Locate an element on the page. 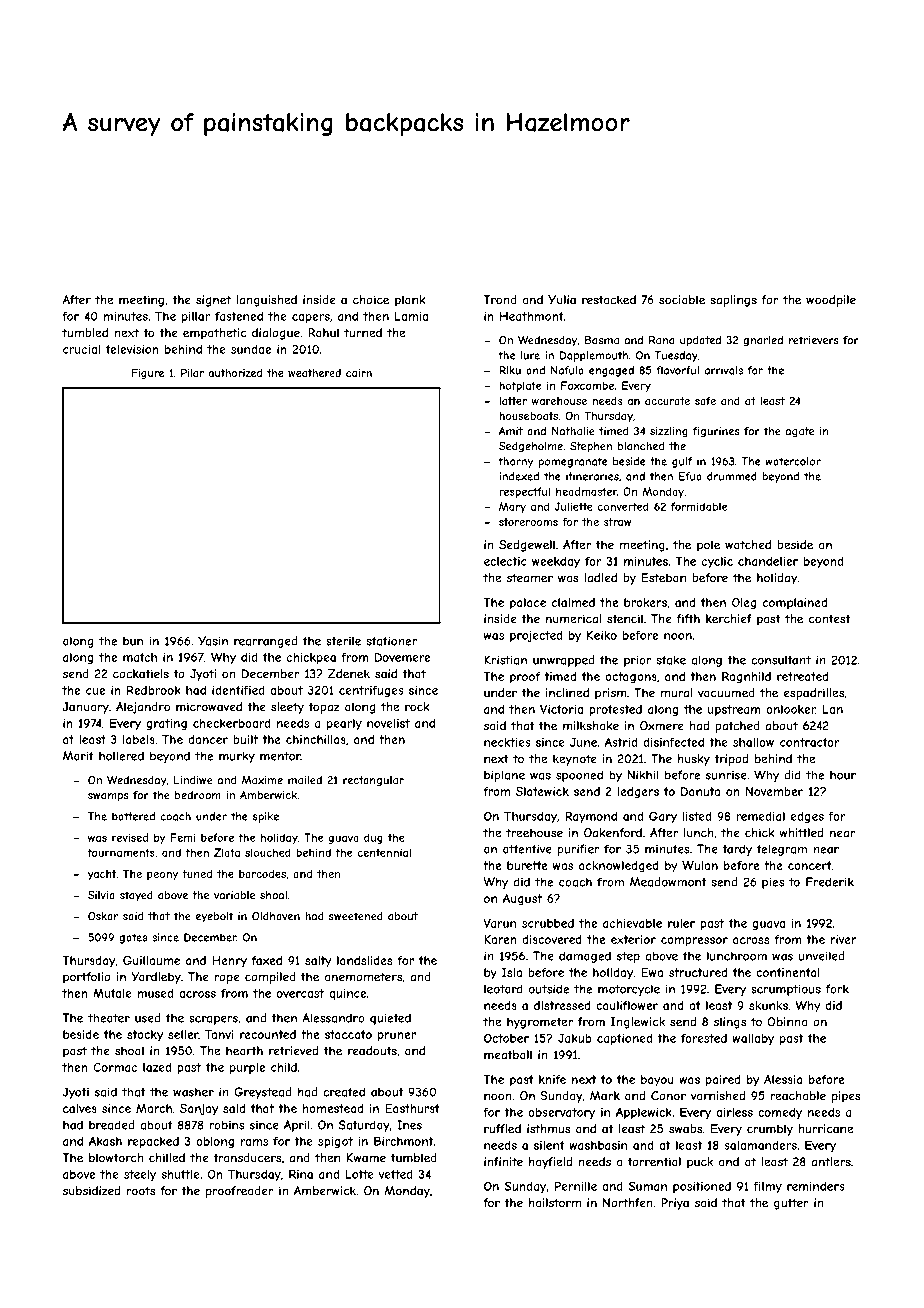  choice is located at coordinates (371, 300).
